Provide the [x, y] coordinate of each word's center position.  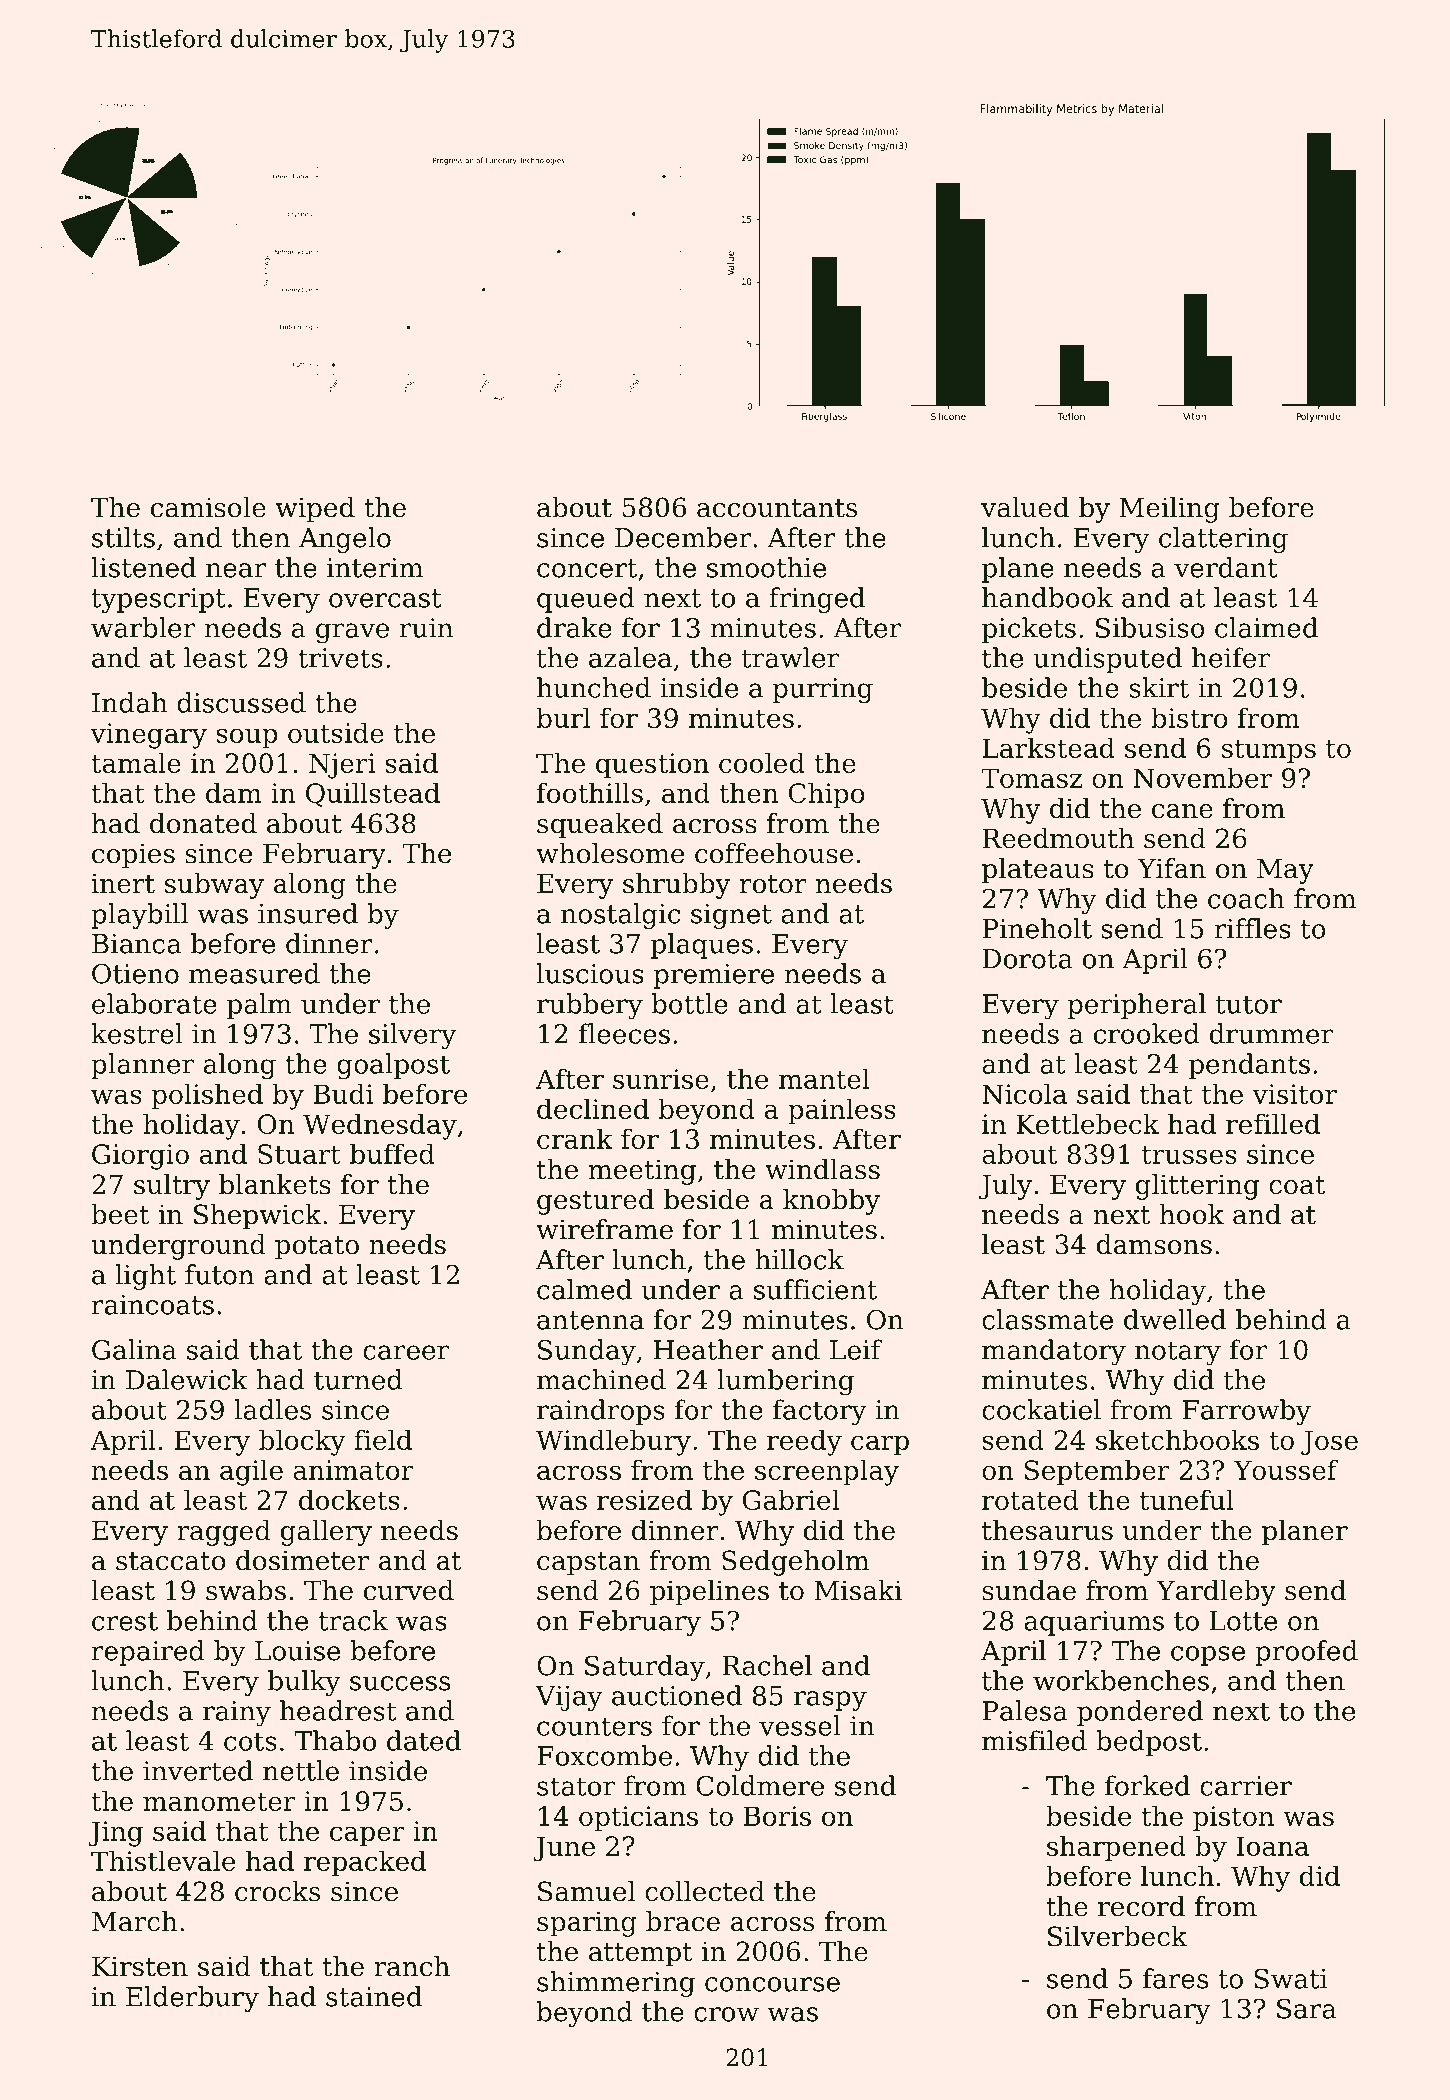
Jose [1329, 1442]
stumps [1269, 751]
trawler [790, 657]
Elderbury [192, 1999]
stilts [123, 537]
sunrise [661, 1079]
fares [1175, 1978]
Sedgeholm [795, 1563]
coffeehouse [774, 853]
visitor [1294, 1094]
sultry [172, 1187]
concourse [772, 1984]
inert [123, 883]
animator [353, 1470]
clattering [1223, 540]
